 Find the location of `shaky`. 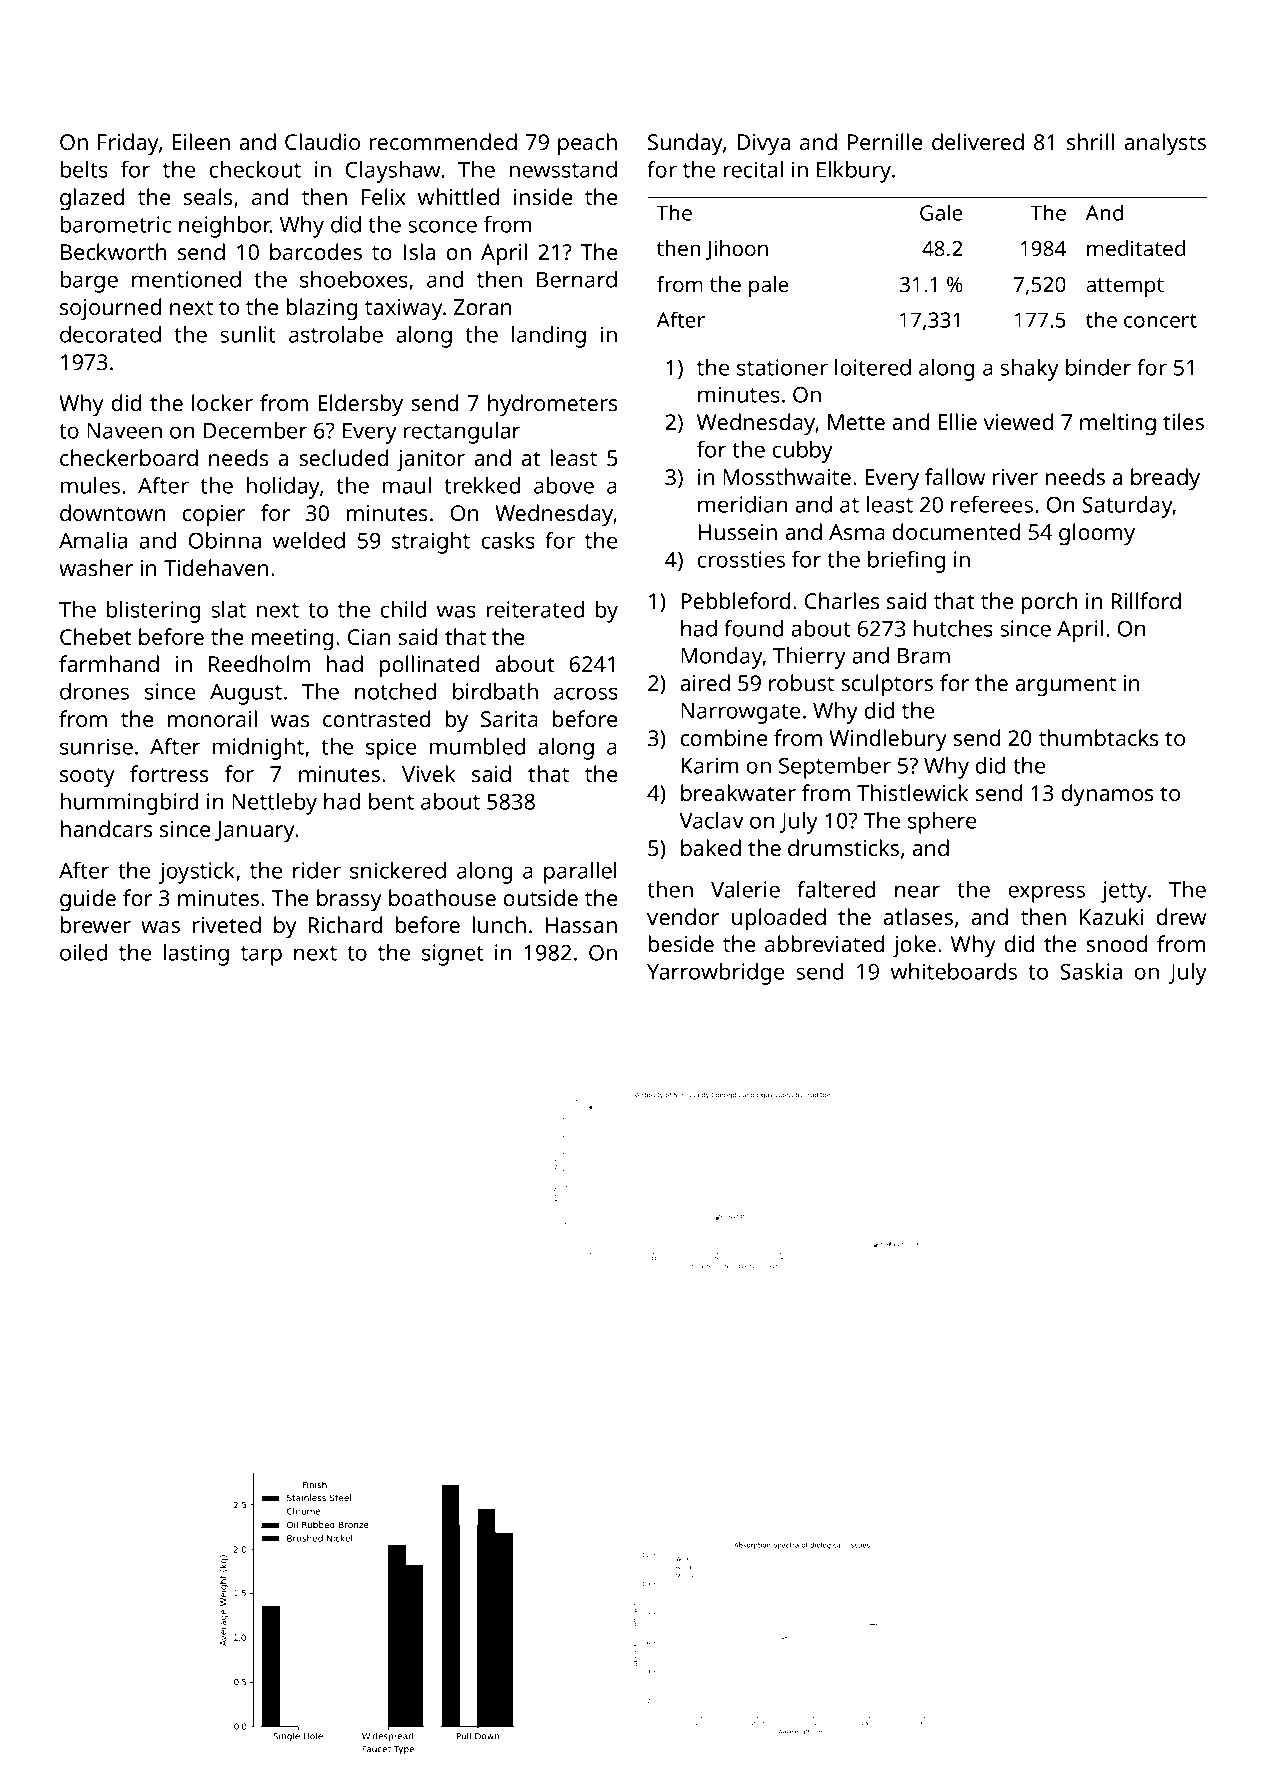

shaky is located at coordinates (1029, 370).
